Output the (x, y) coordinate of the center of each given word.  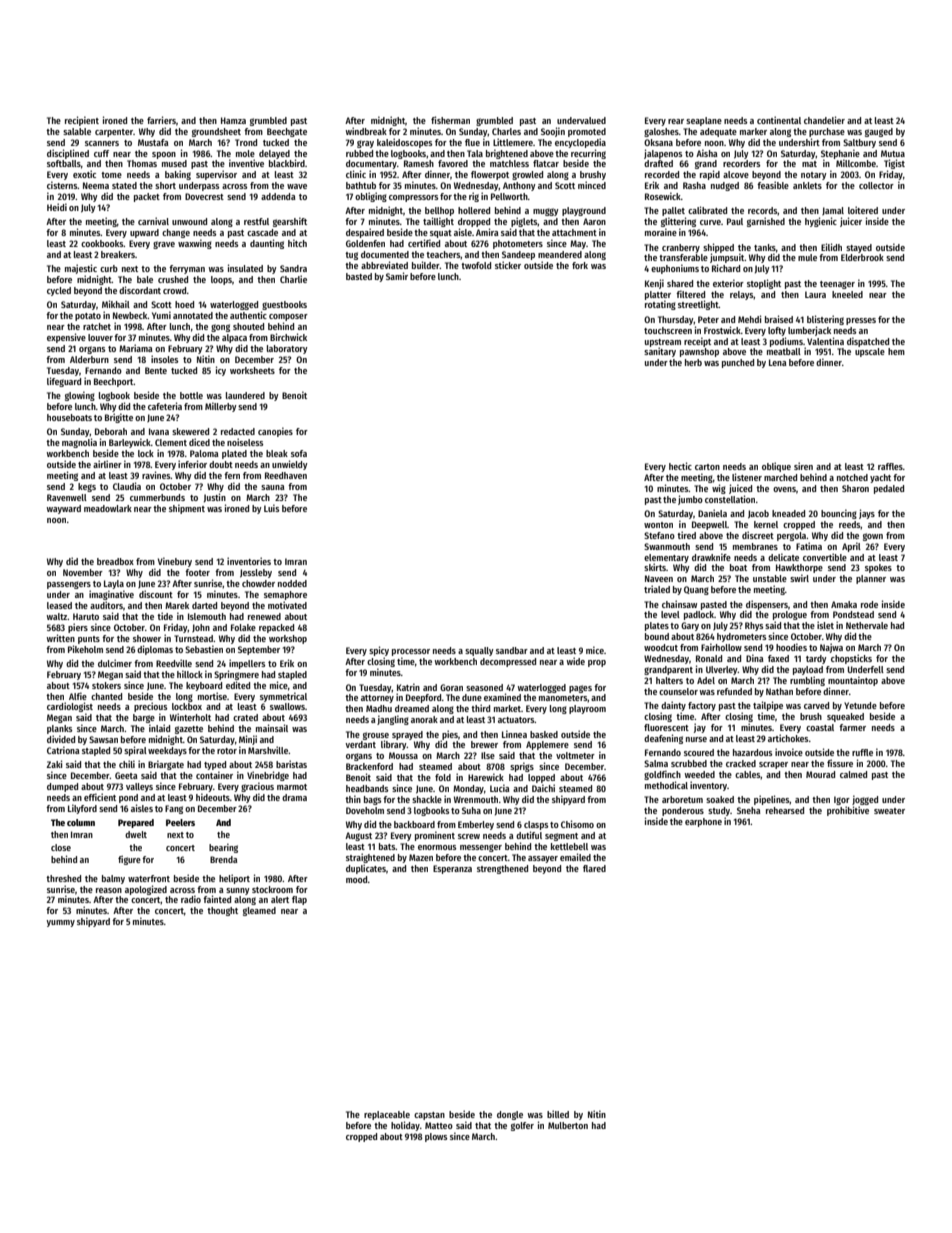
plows (436, 1137)
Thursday (676, 320)
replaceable (387, 1115)
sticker (508, 265)
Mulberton (568, 1125)
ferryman (187, 269)
